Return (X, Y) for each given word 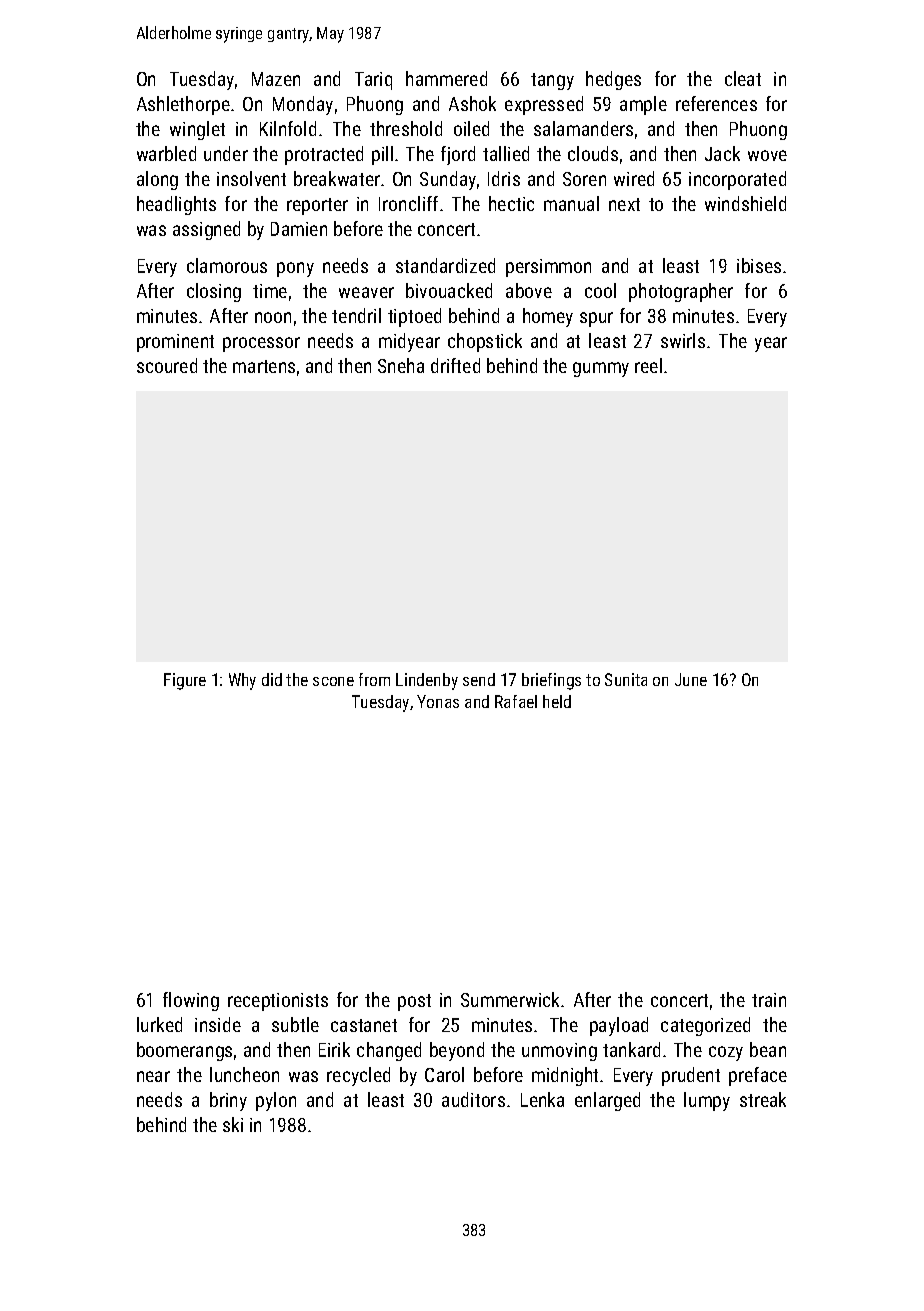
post (414, 1002)
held (557, 701)
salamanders (583, 128)
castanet (364, 1025)
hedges (613, 80)
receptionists (278, 1002)
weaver (366, 292)
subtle (295, 1024)
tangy (552, 81)
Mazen (276, 79)
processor (261, 344)
